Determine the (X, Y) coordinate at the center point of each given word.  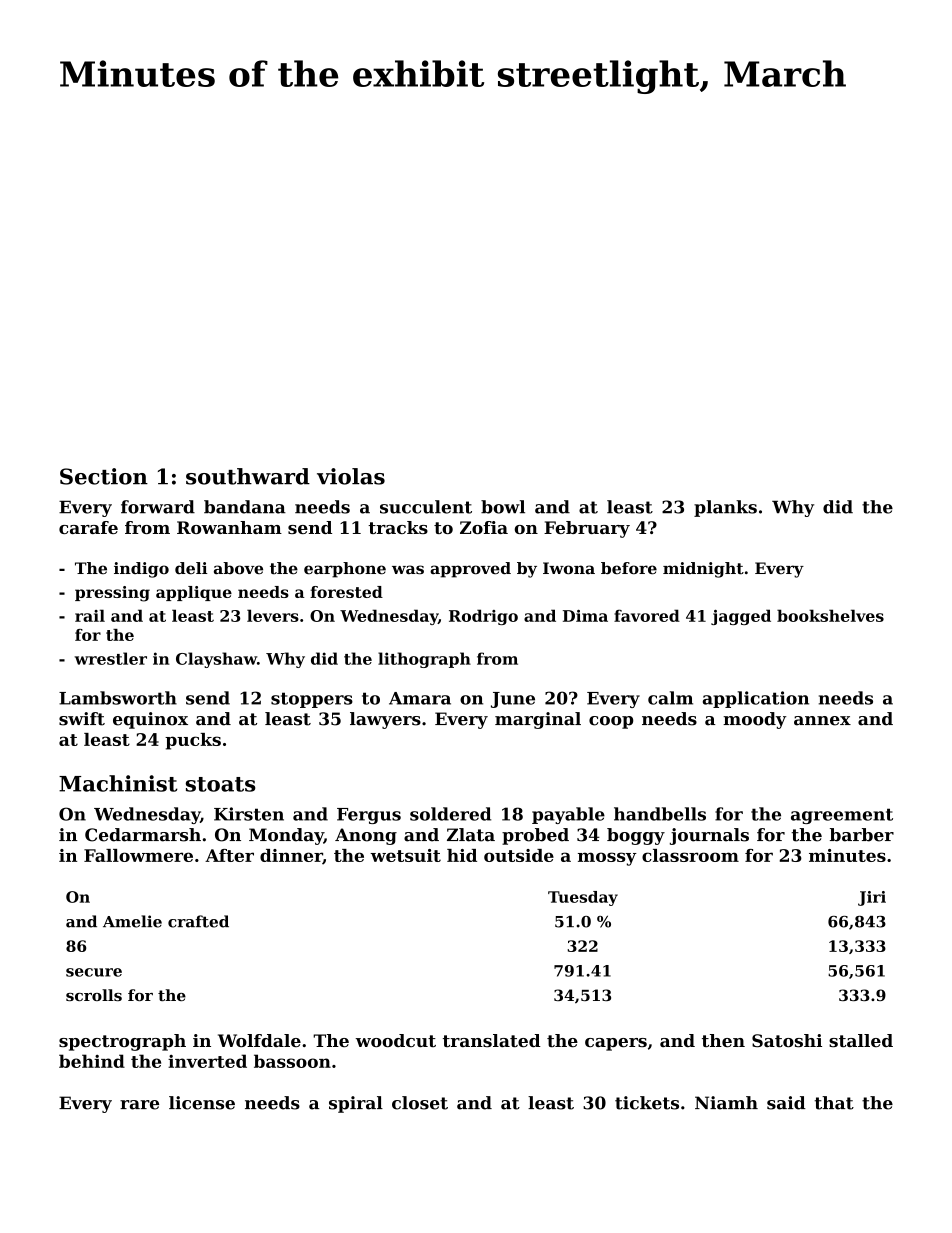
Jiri (872, 898)
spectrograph (122, 1042)
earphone (345, 570)
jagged (741, 617)
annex (822, 721)
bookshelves (830, 615)
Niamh (726, 1103)
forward (158, 507)
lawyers (385, 720)
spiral (356, 1104)
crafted (198, 921)
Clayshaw (216, 660)
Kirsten (249, 814)
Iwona (569, 568)
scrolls (94, 995)
